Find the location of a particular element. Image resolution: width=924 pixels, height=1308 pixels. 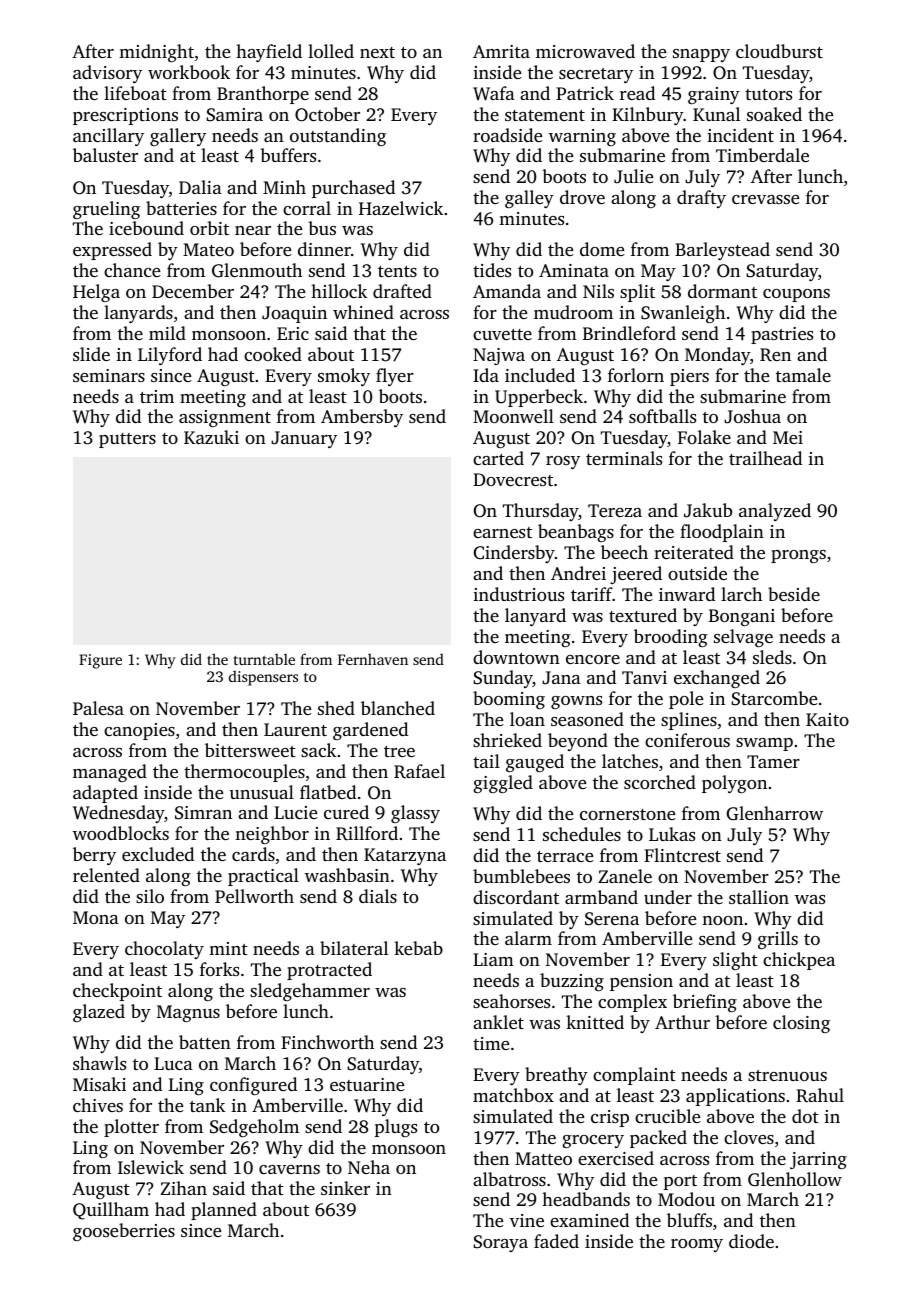

Fernhaven is located at coordinates (373, 659).
